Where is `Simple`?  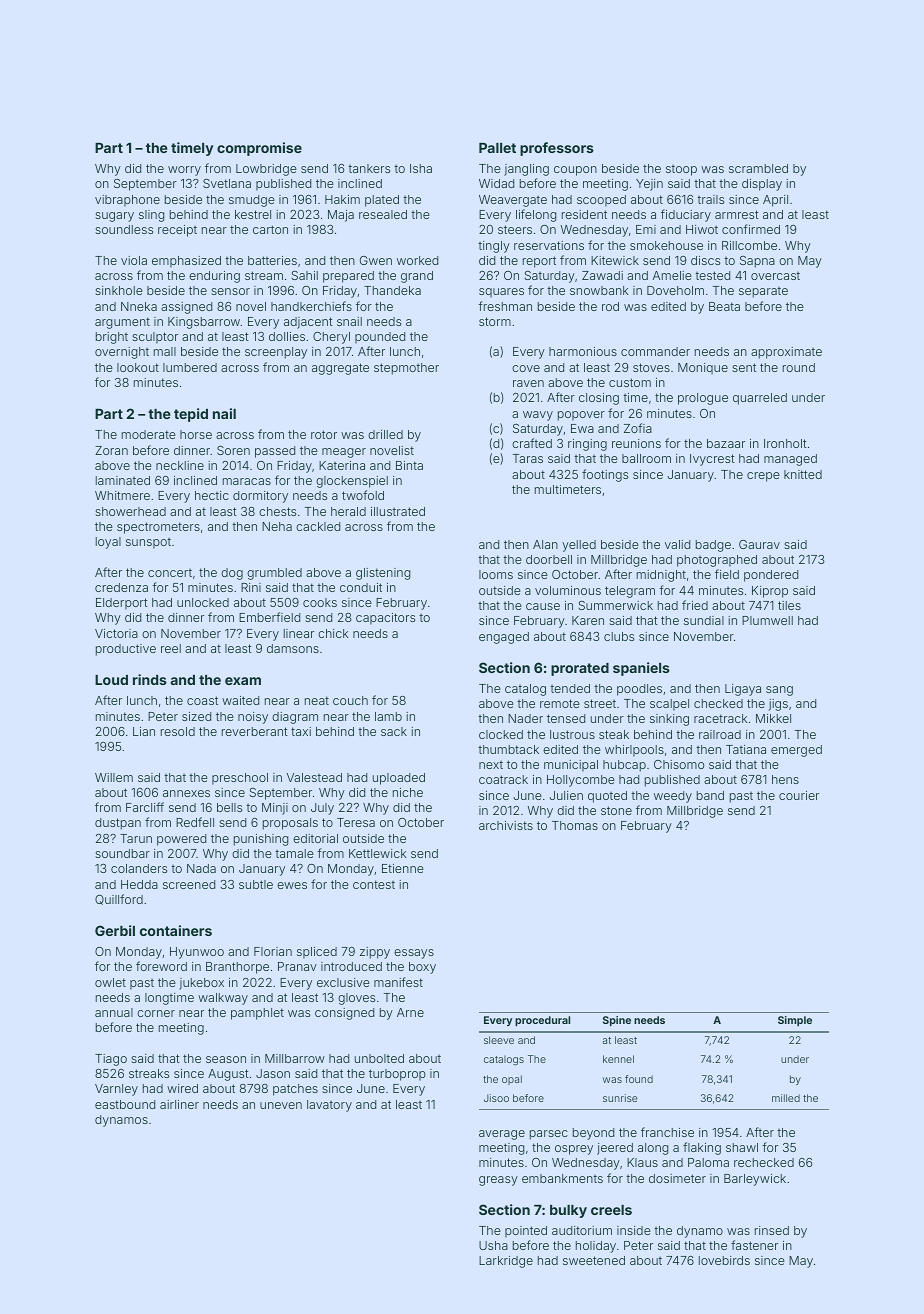
Simple is located at coordinates (795, 1021).
